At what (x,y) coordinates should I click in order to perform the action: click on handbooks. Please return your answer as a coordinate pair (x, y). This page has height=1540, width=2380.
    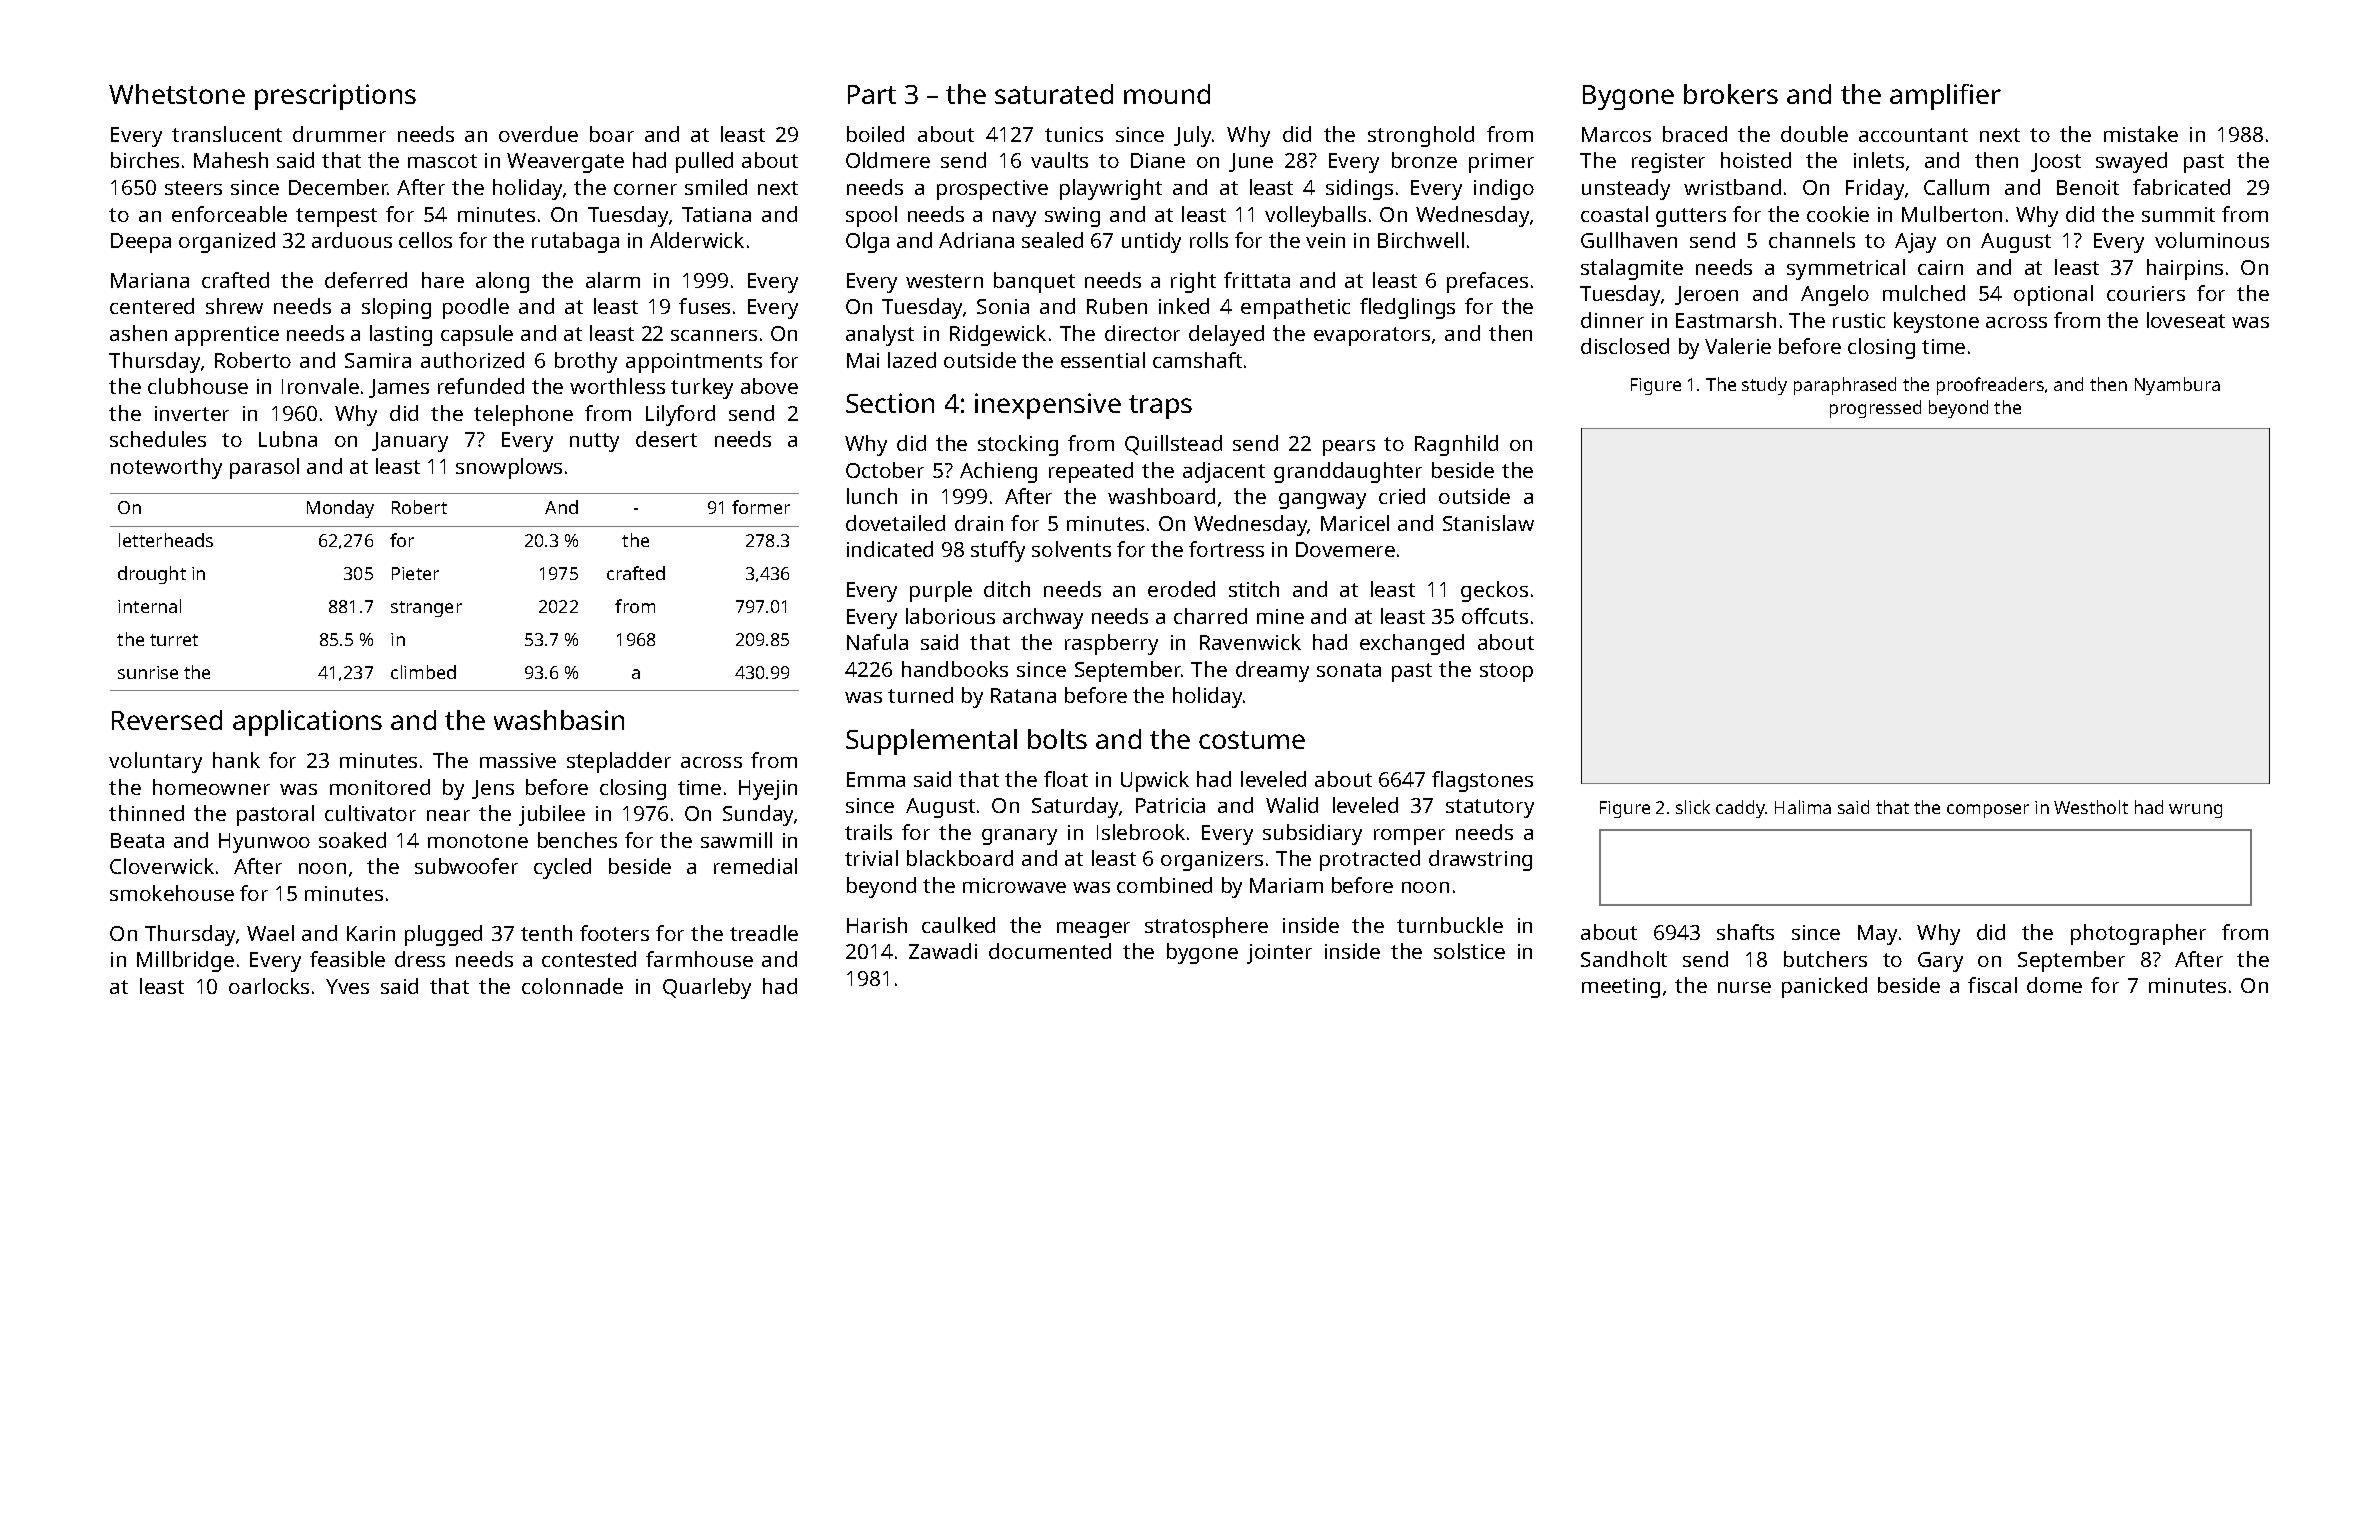
    Looking at the image, I should click on (955, 669).
